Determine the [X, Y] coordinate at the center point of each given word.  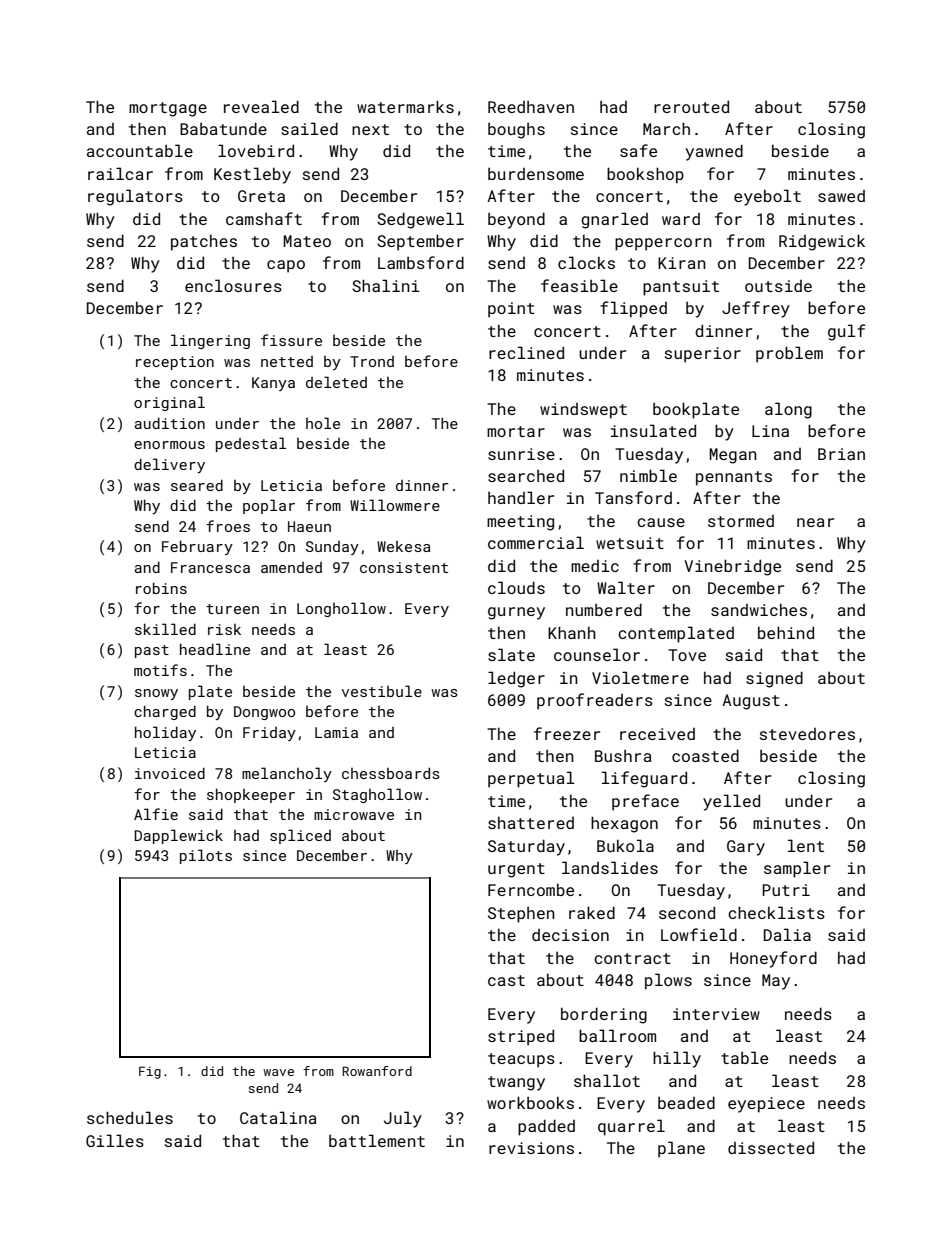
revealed [261, 106]
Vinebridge [732, 567]
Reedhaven [531, 107]
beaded [686, 1102]
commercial [536, 542]
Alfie [156, 814]
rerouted [691, 106]
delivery [169, 465]
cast [506, 980]
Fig [150, 1072]
